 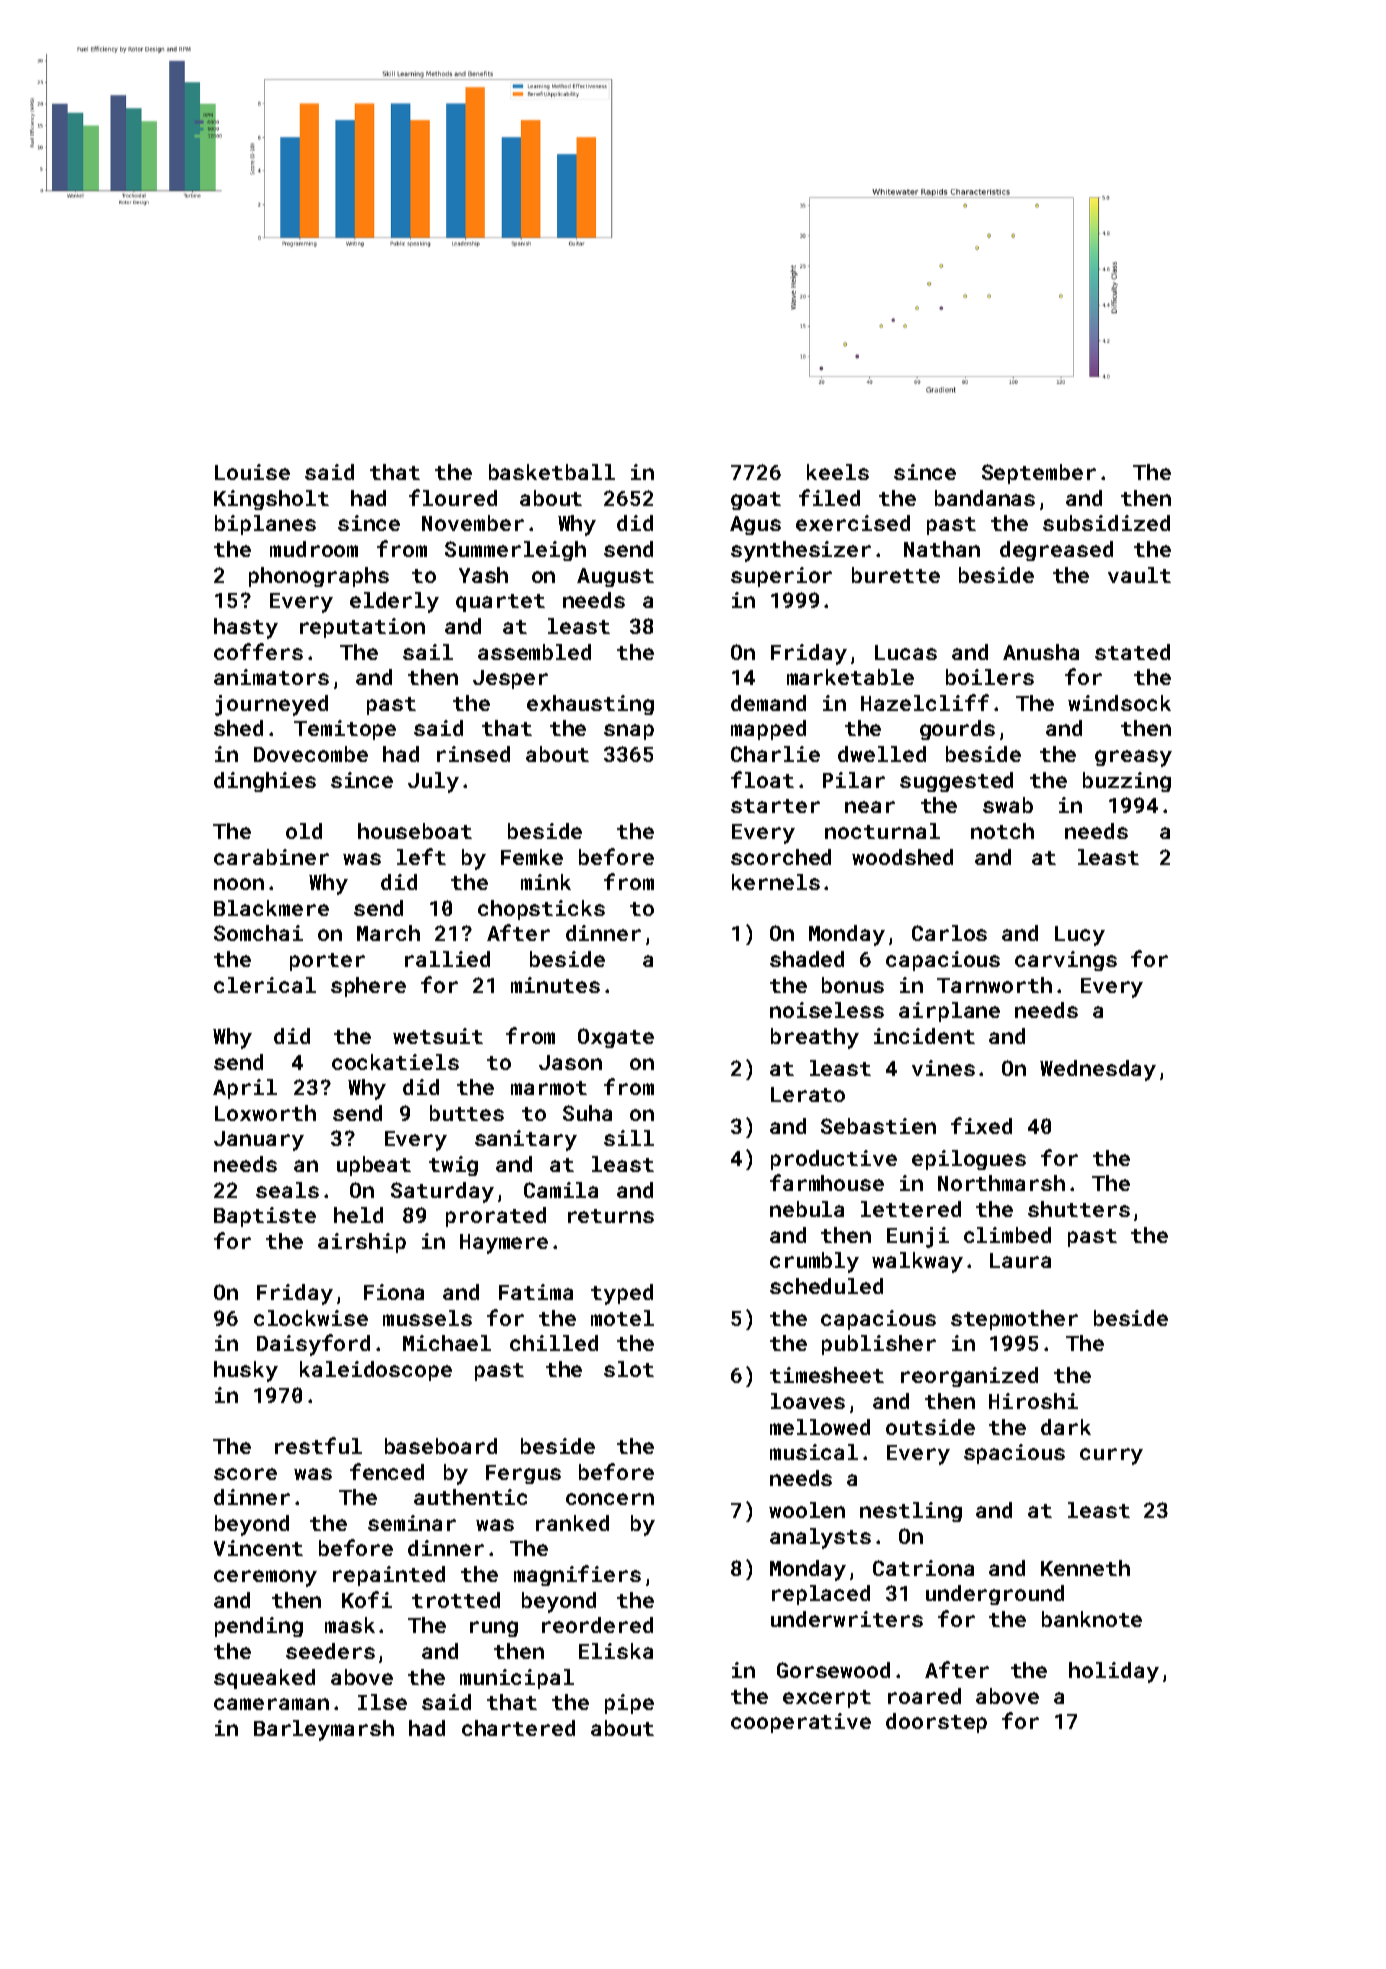 I want to click on mapped, so click(x=768, y=730).
